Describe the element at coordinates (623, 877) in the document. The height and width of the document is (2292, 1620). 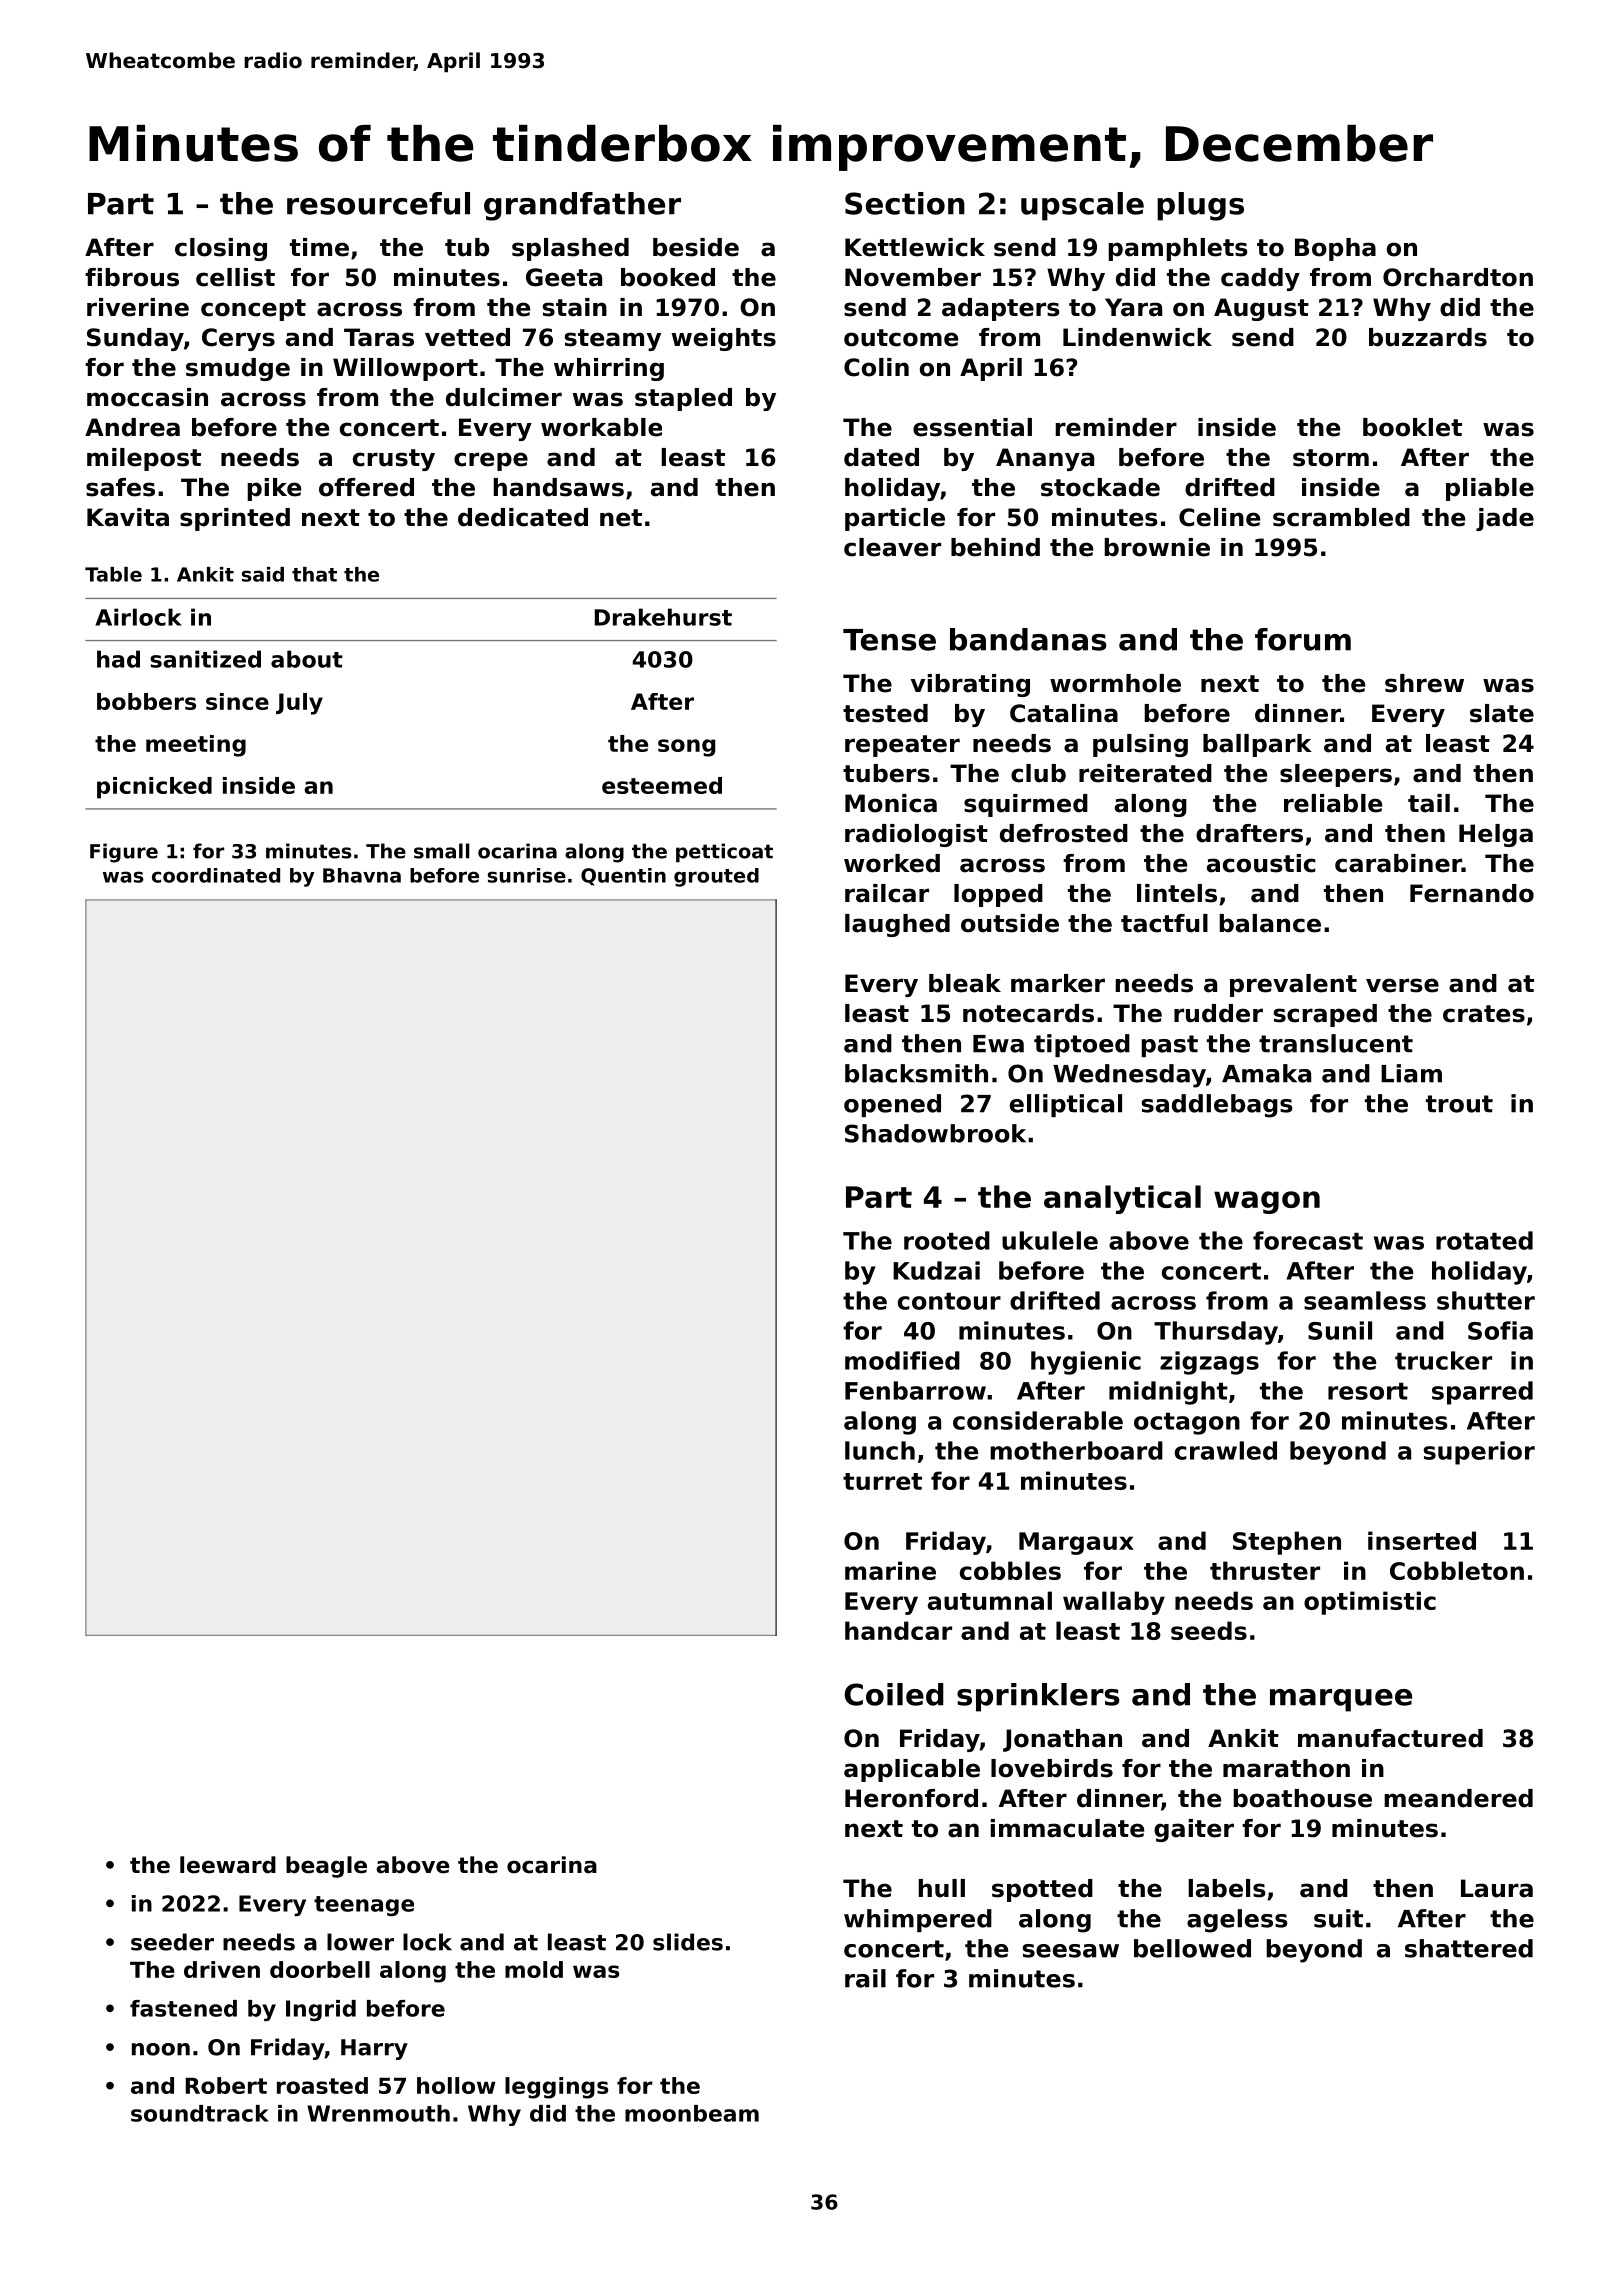
I see `Quentin` at that location.
